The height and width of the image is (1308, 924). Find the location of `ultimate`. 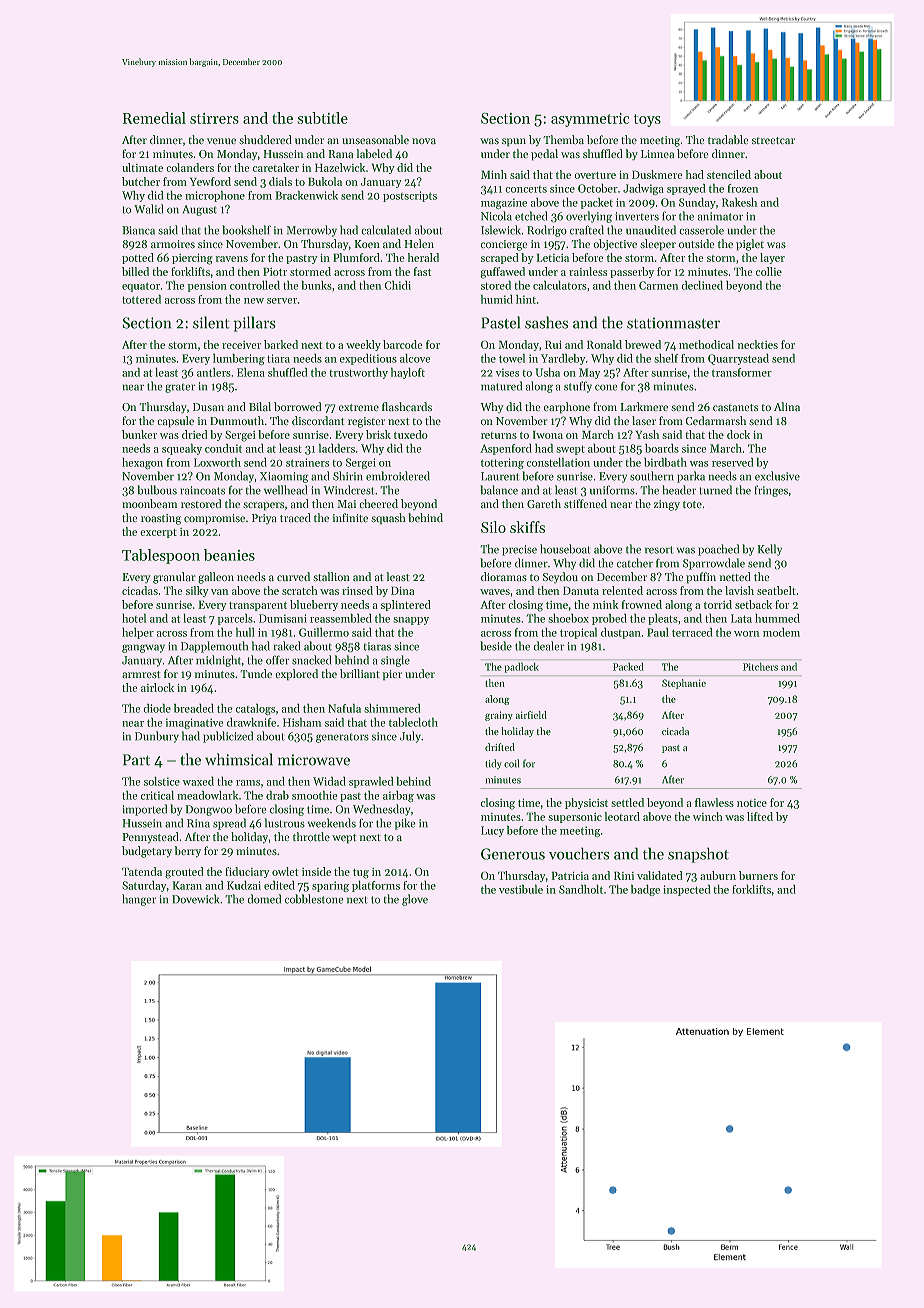

ultimate is located at coordinates (142, 167).
